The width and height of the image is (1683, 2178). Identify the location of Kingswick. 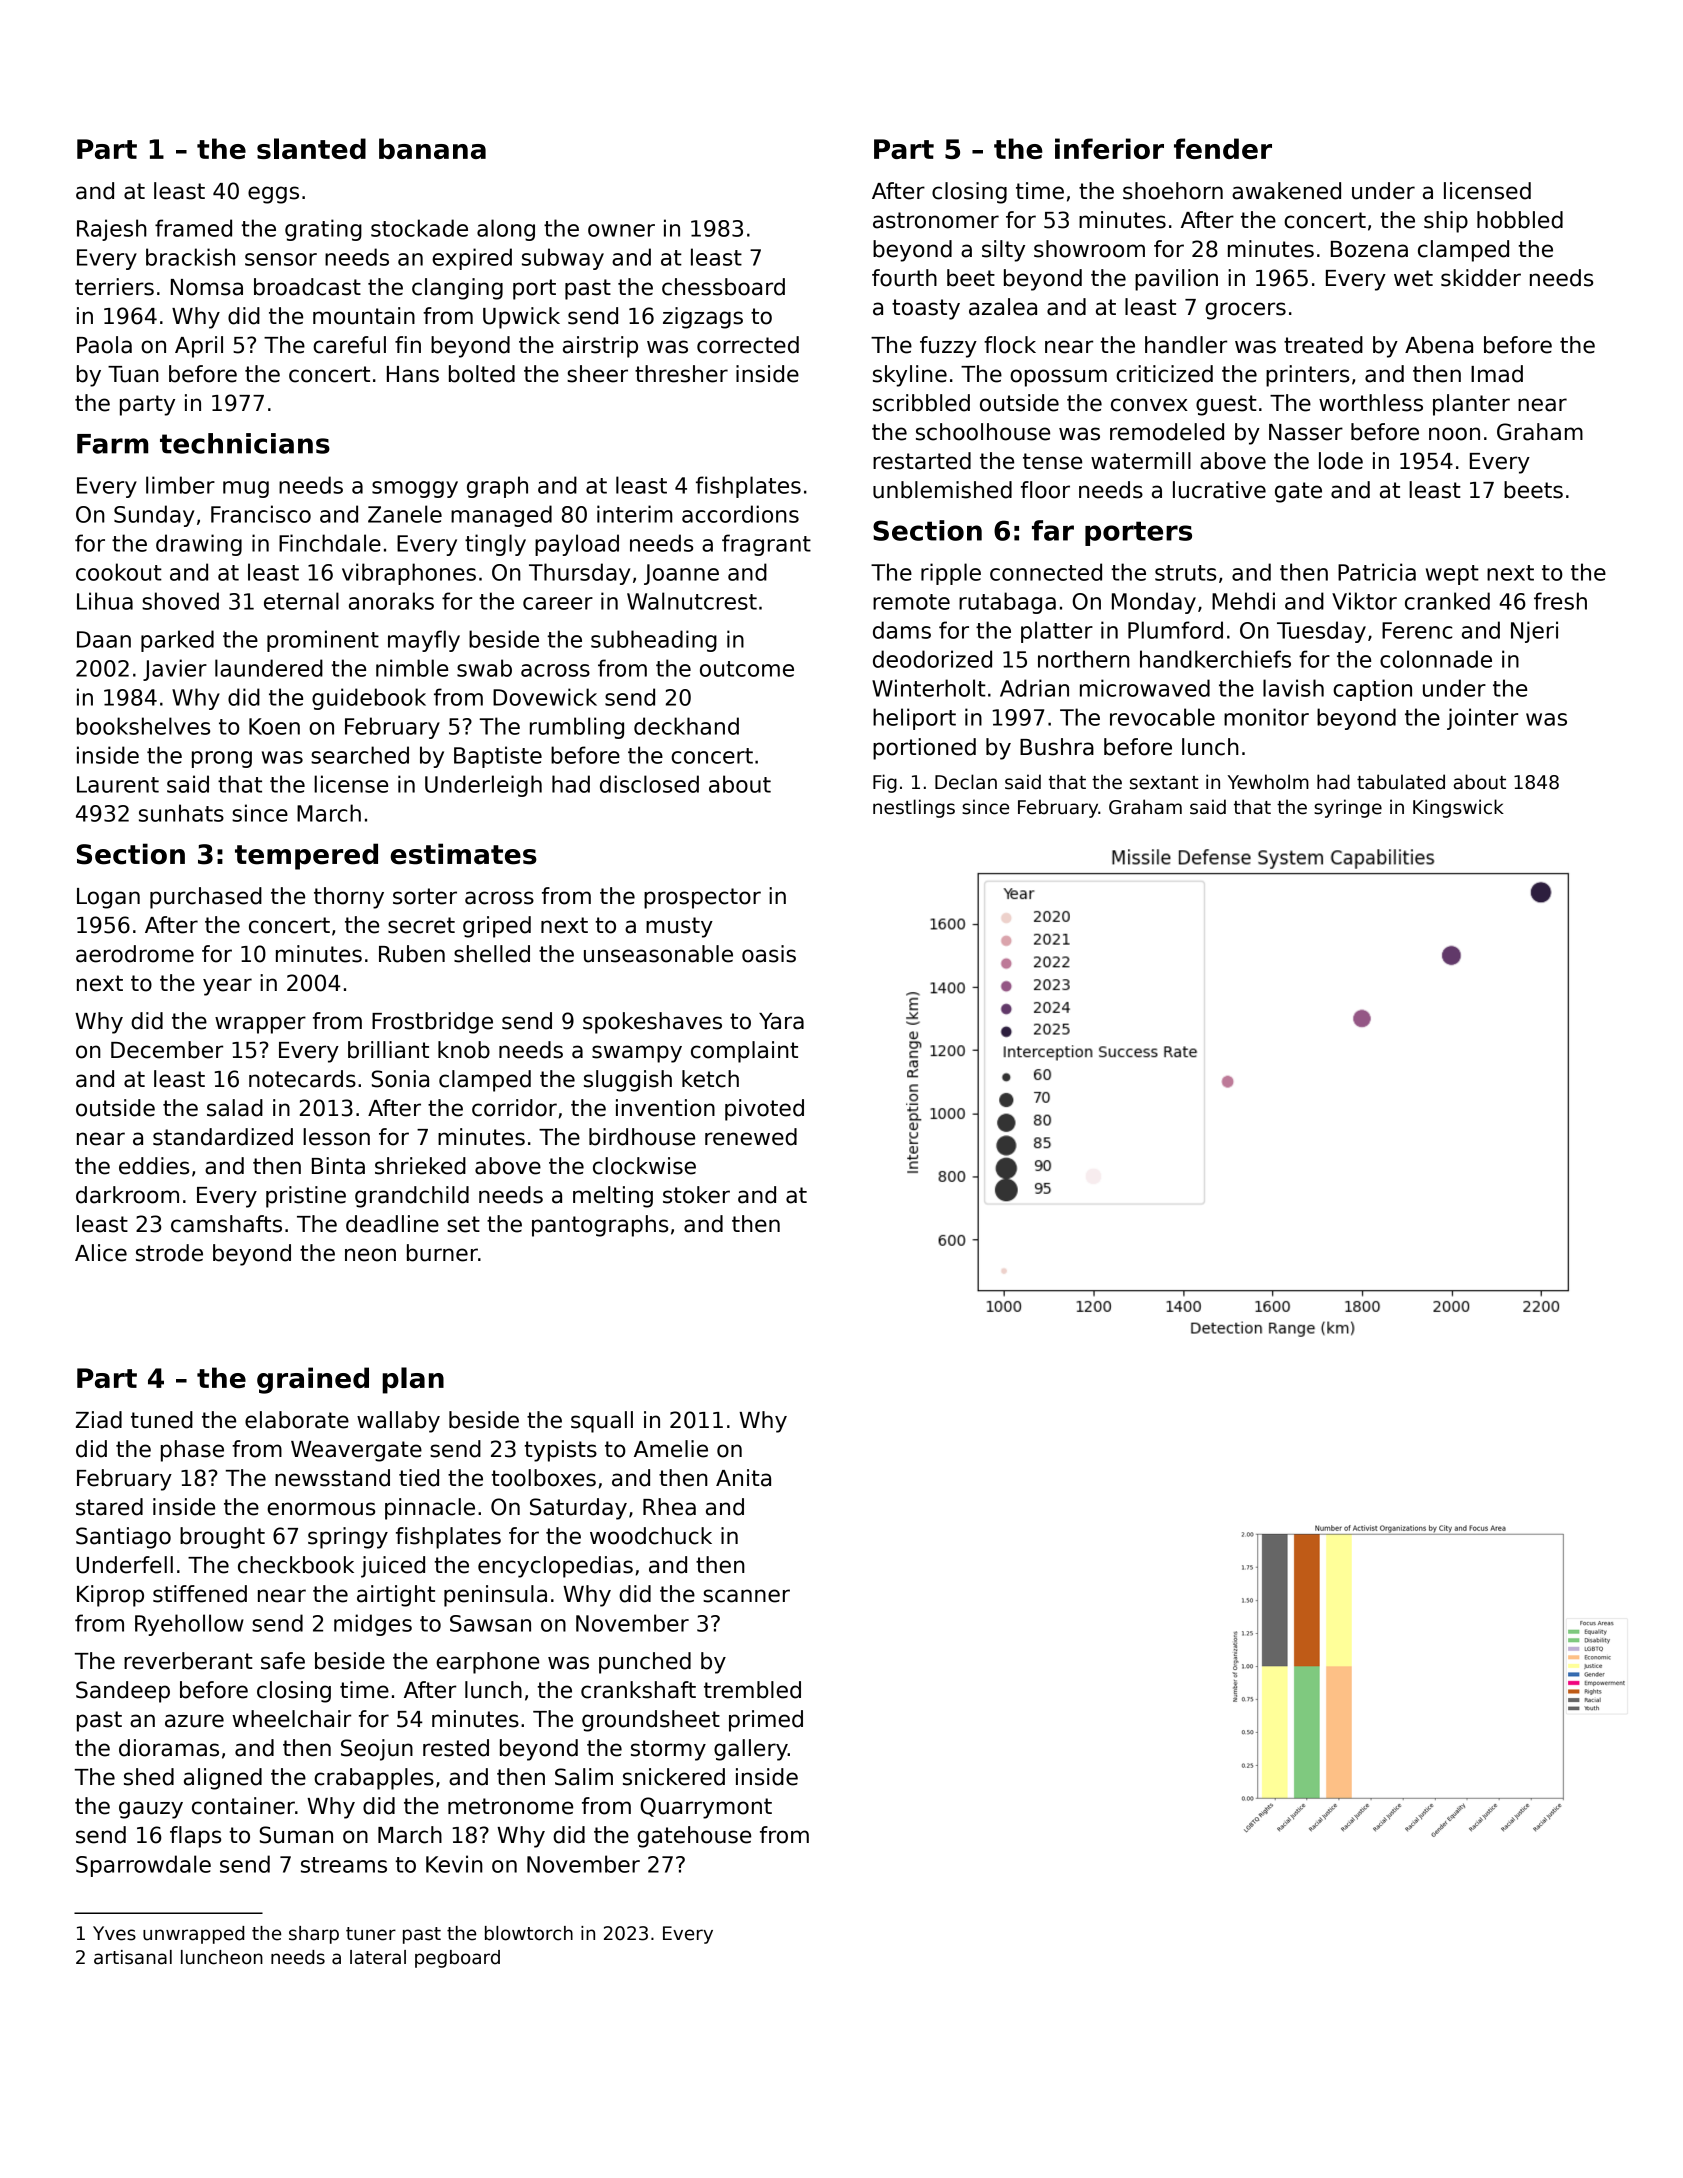
(1458, 808).
